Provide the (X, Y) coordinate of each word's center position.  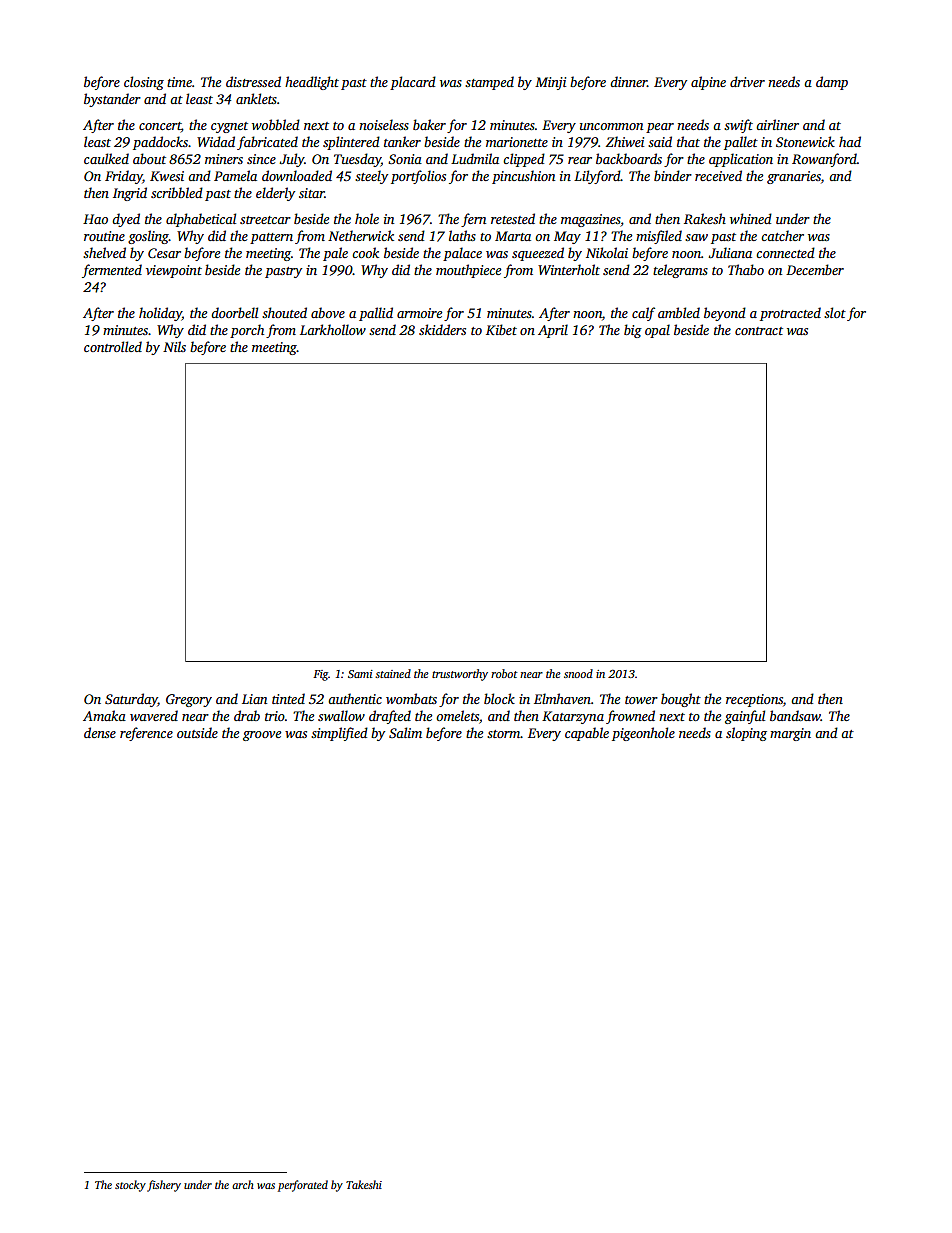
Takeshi (364, 1184)
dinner (628, 81)
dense (100, 732)
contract (759, 331)
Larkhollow (333, 329)
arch (243, 1184)
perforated (303, 1186)
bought (681, 700)
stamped (489, 83)
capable (587, 734)
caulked (106, 158)
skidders (442, 329)
